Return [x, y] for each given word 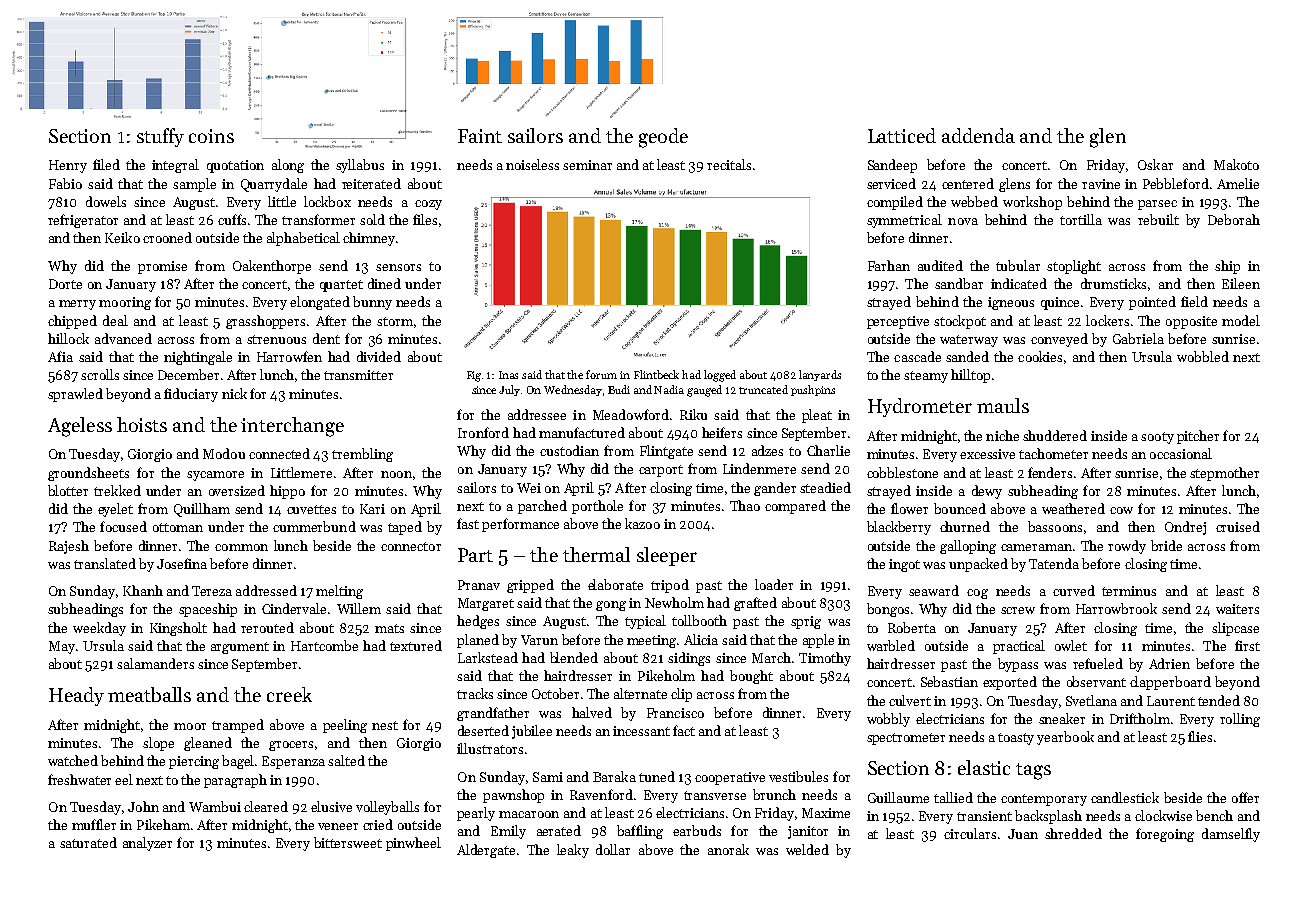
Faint [480, 136]
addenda [978, 135]
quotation [235, 166]
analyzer [147, 844]
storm [395, 321]
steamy [926, 377]
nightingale [198, 358]
